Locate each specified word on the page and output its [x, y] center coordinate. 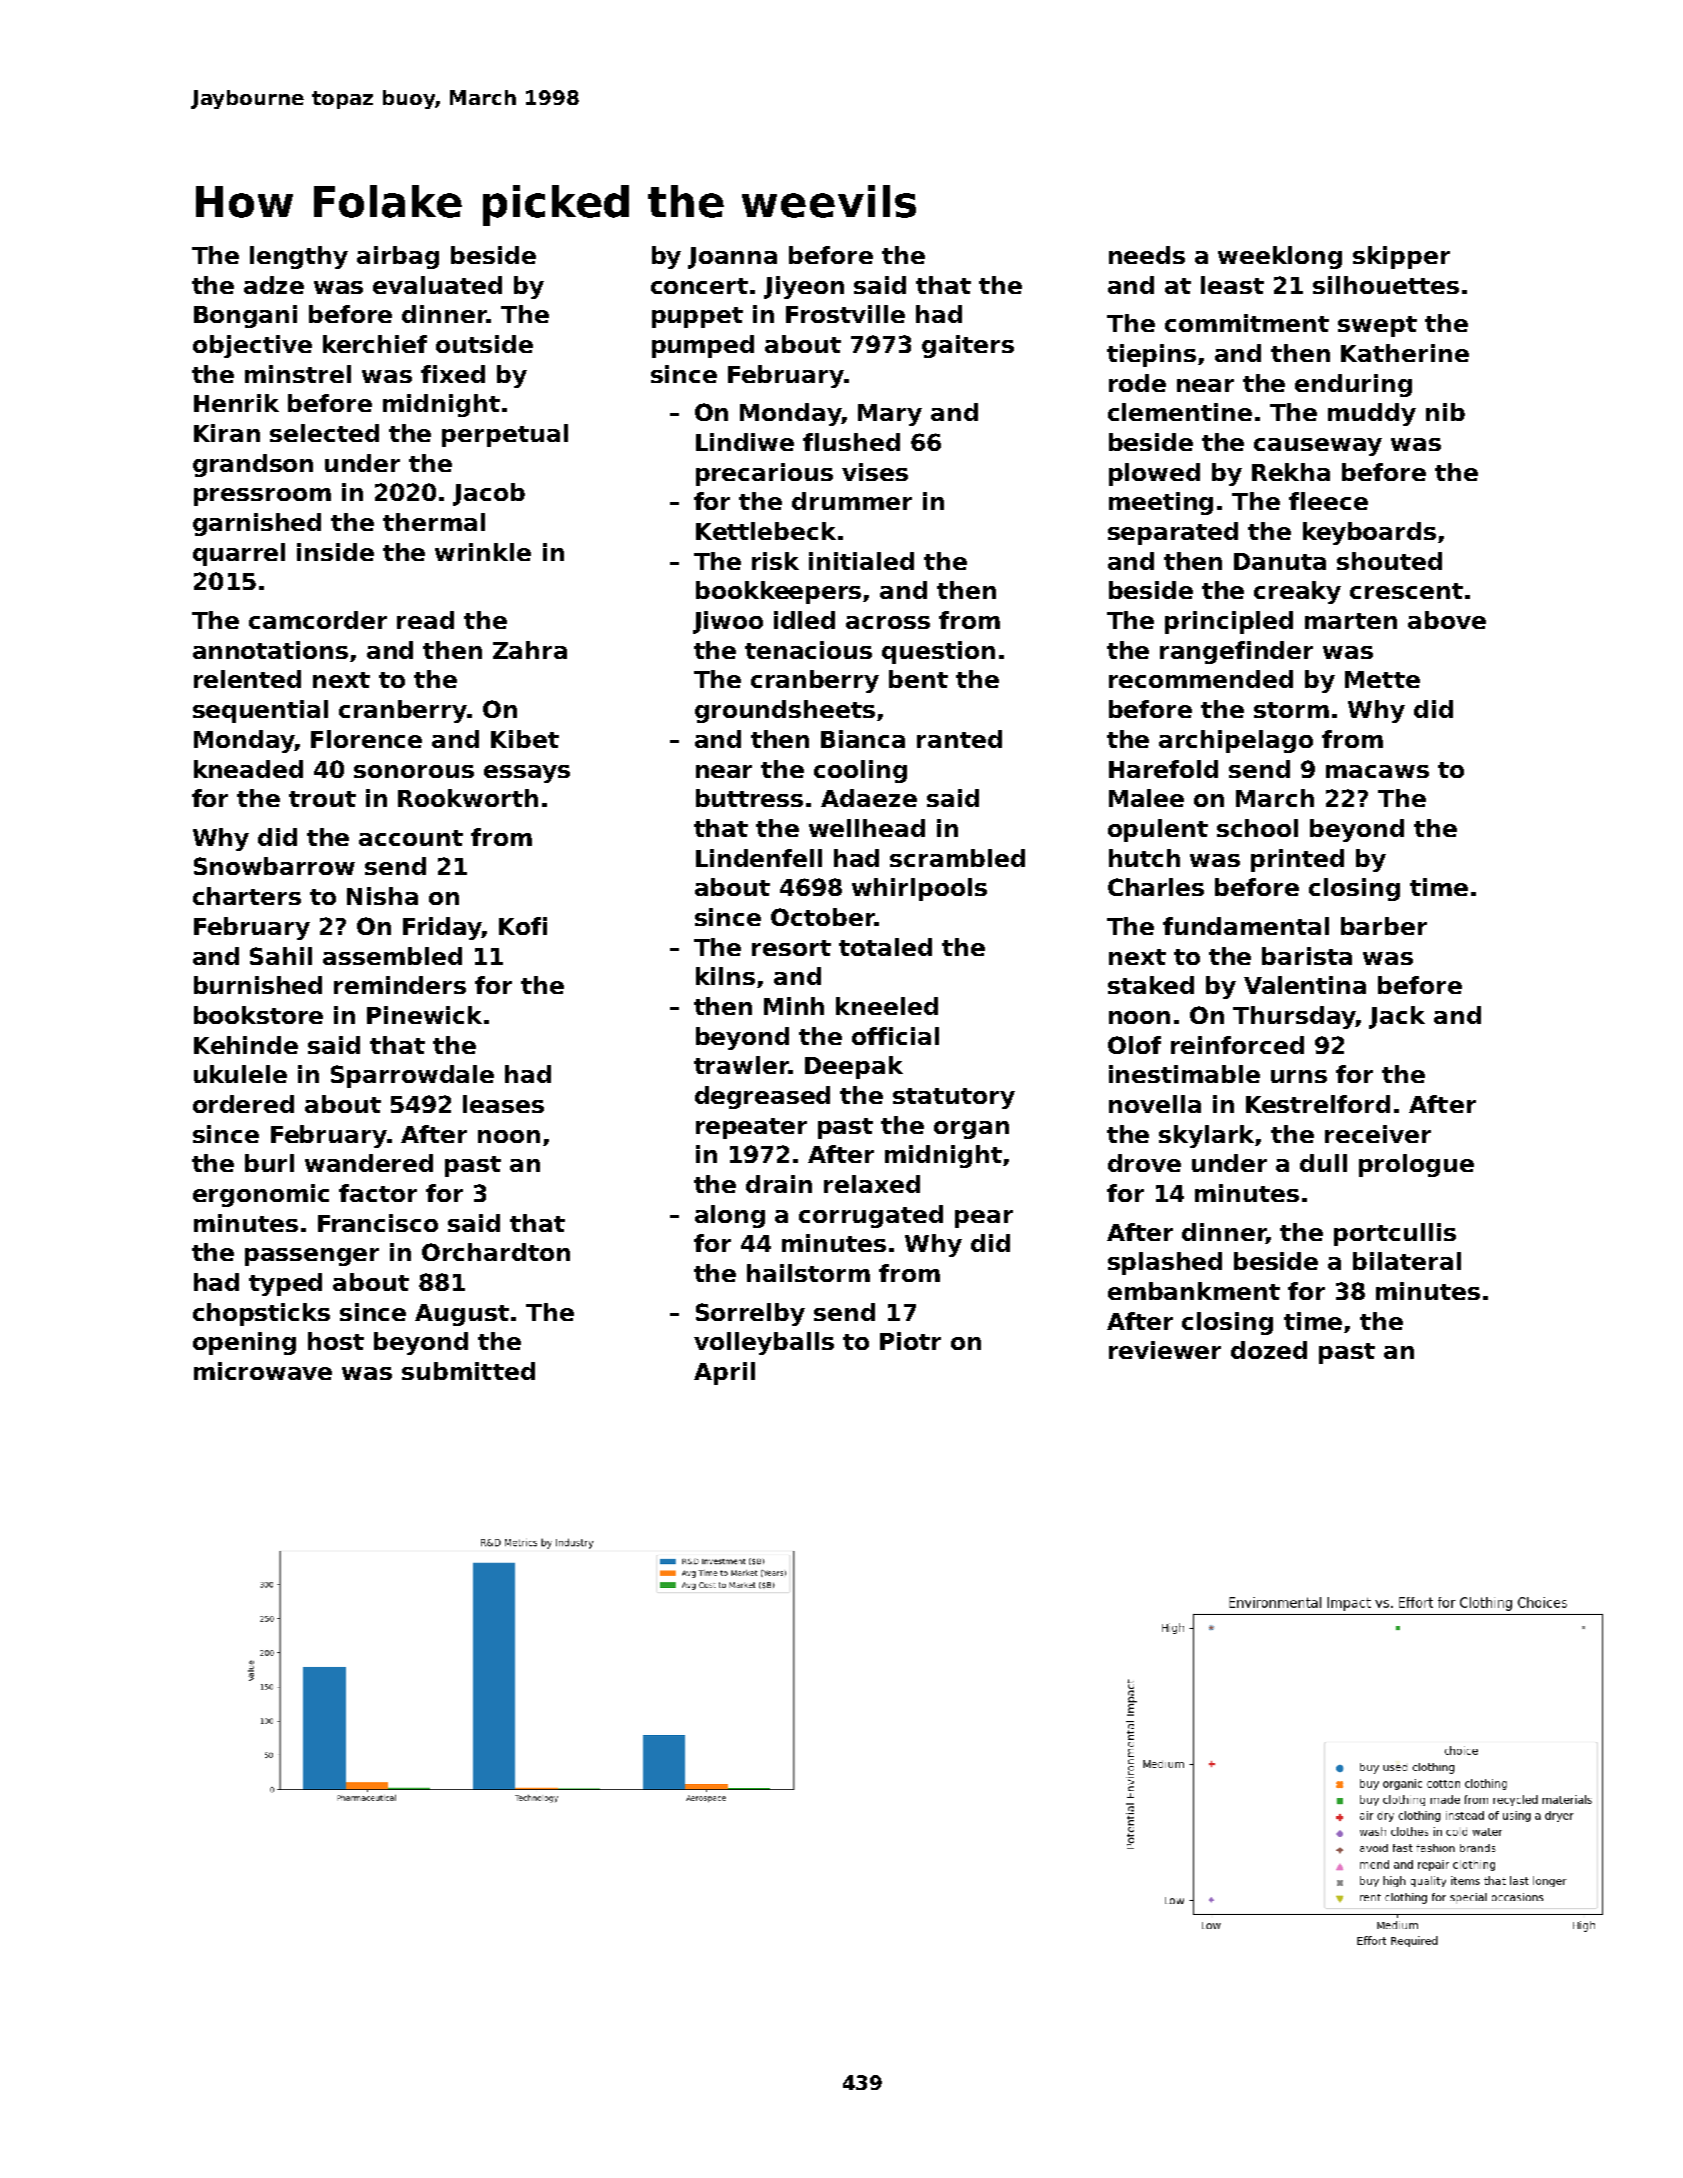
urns [1299, 1076]
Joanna [732, 258]
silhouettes [1386, 285]
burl [269, 1163]
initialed [861, 561]
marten [1351, 621]
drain [779, 1184]
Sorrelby [750, 1314]
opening [244, 1343]
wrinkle [483, 552]
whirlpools [919, 889]
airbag [398, 257]
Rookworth [468, 798]
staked [1151, 985]
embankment [1194, 1291]
